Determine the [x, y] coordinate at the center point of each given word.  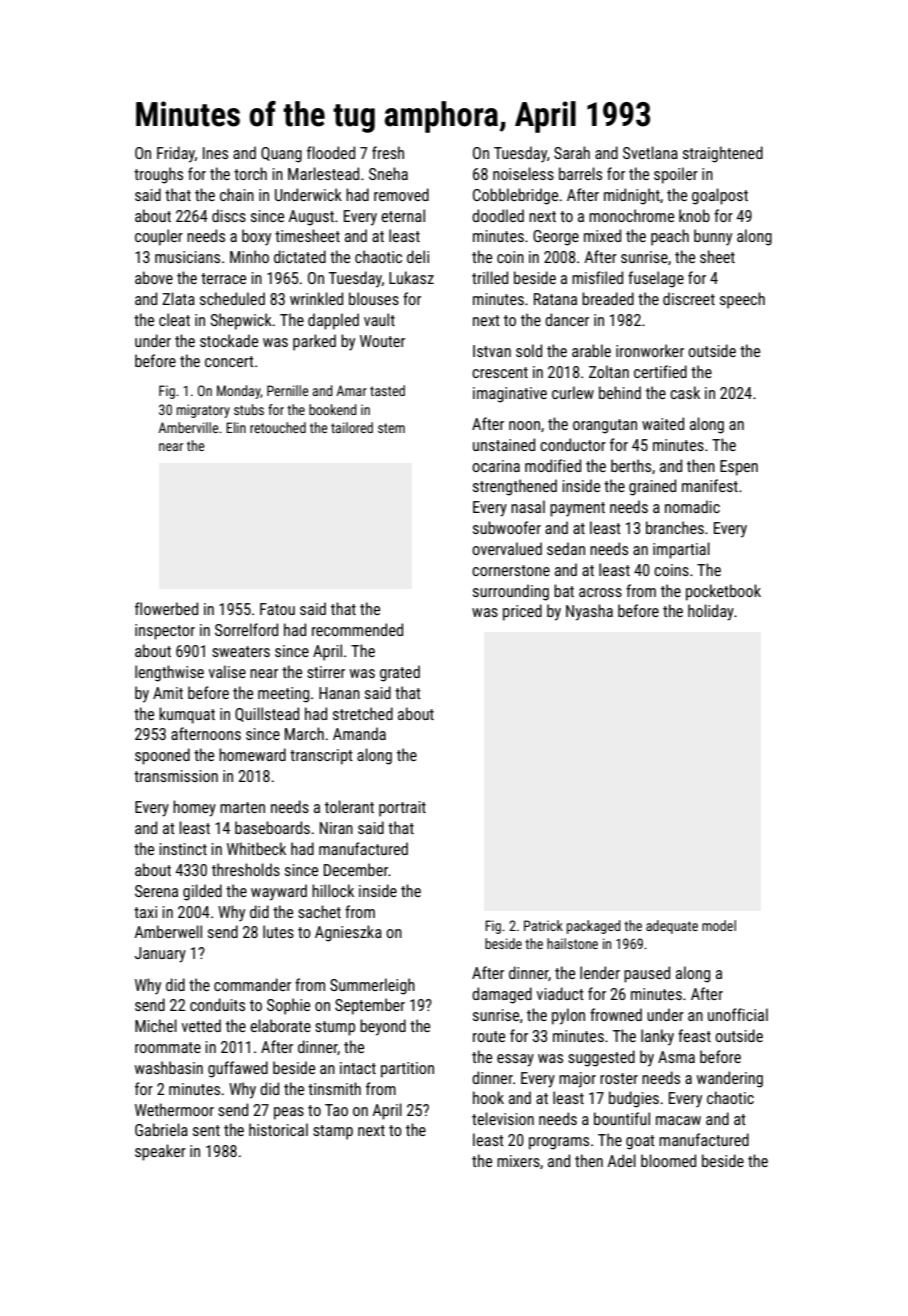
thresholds [246, 869]
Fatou [277, 609]
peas [289, 1113]
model [719, 925]
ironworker [650, 350]
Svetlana [650, 152]
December [356, 869]
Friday [176, 154]
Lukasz [411, 277]
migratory [203, 411]
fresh [388, 152]
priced [522, 612]
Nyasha [589, 612]
